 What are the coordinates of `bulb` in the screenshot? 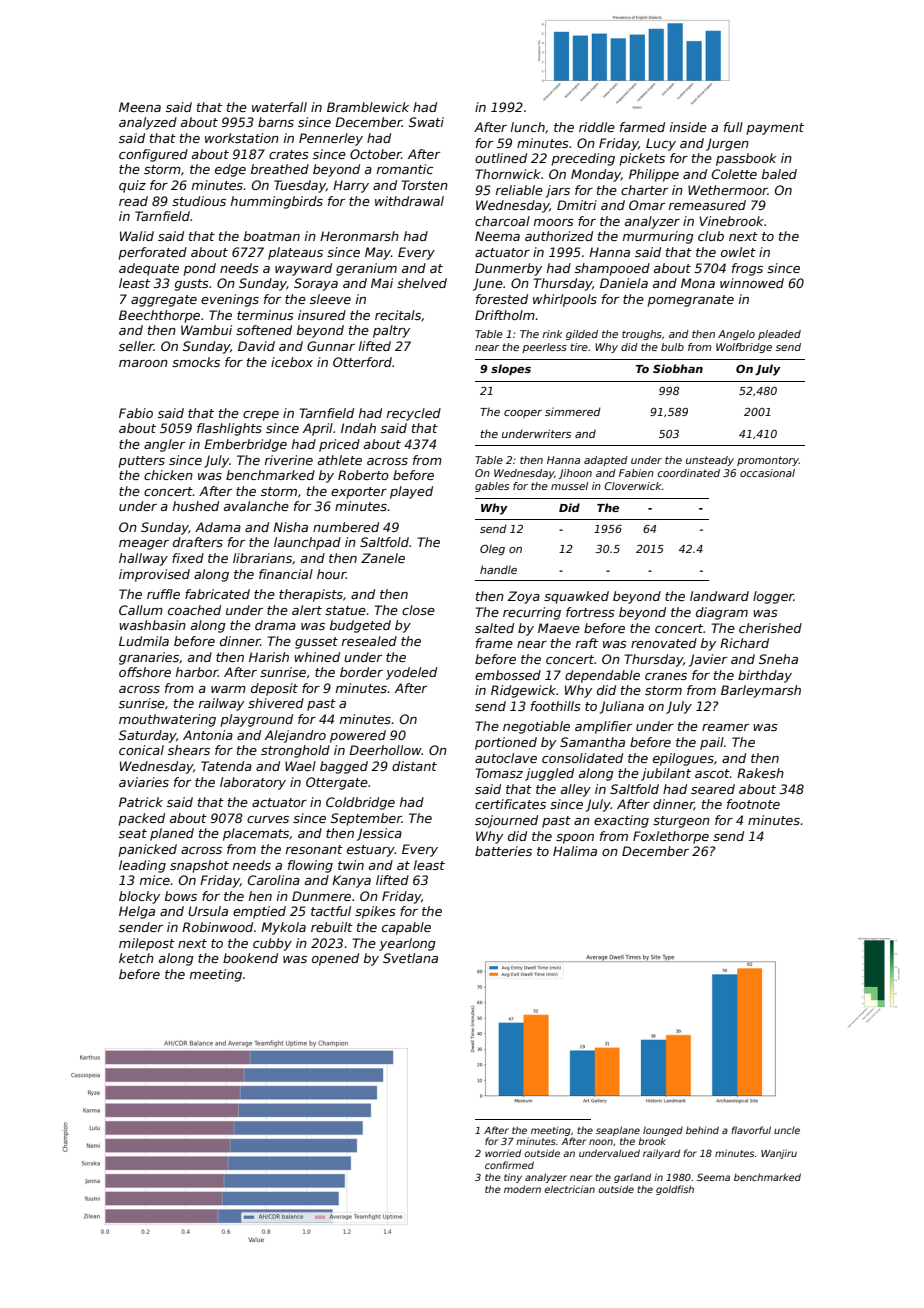 It's located at (672, 347).
